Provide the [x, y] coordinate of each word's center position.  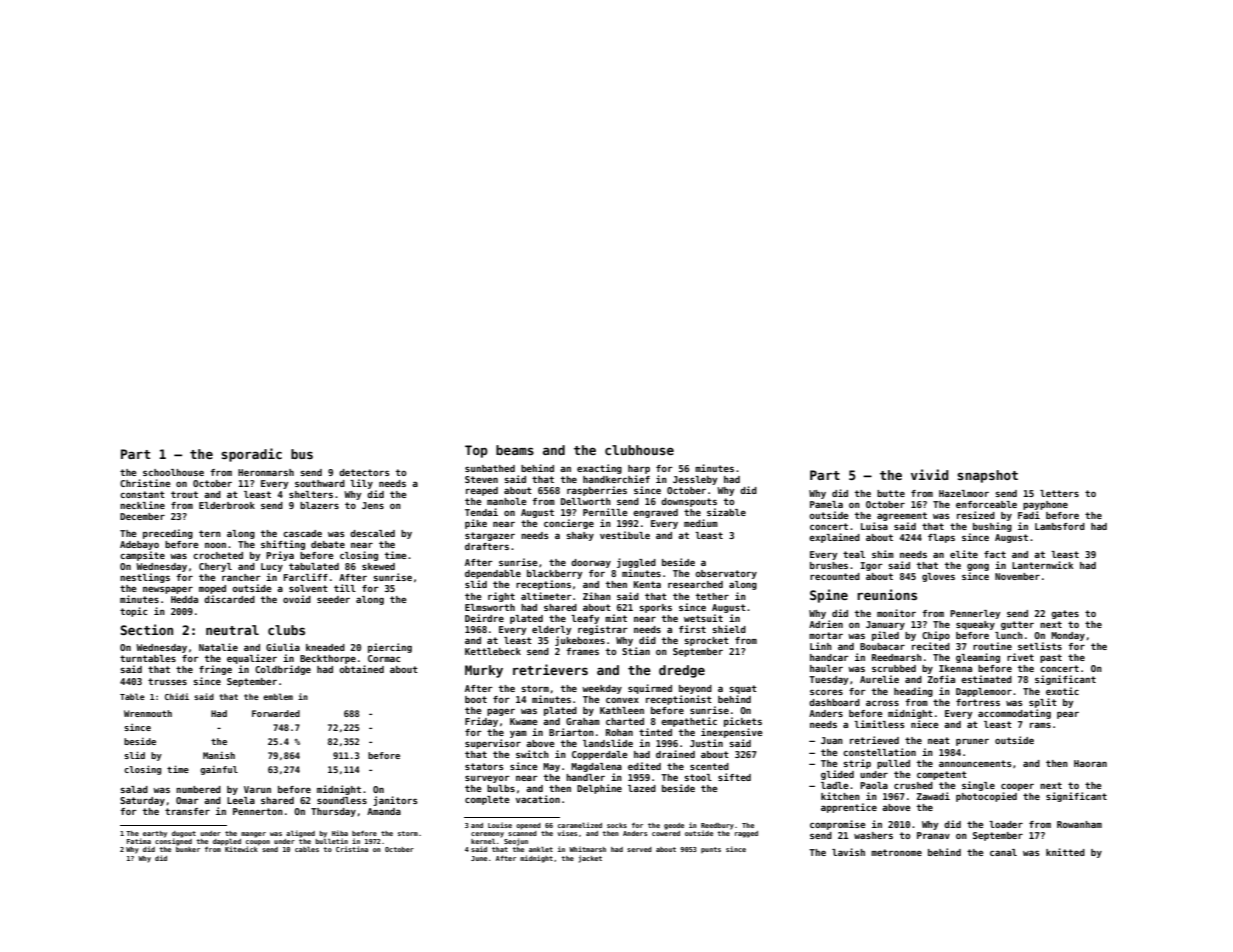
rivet [1020, 657]
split [1043, 703]
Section [146, 629]
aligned [300, 834]
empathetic [689, 722]
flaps [941, 538]
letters [1059, 493]
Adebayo [139, 545]
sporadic [251, 455]
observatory [726, 574]
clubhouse [639, 450]
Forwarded [276, 713]
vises [567, 833]
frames [582, 651]
